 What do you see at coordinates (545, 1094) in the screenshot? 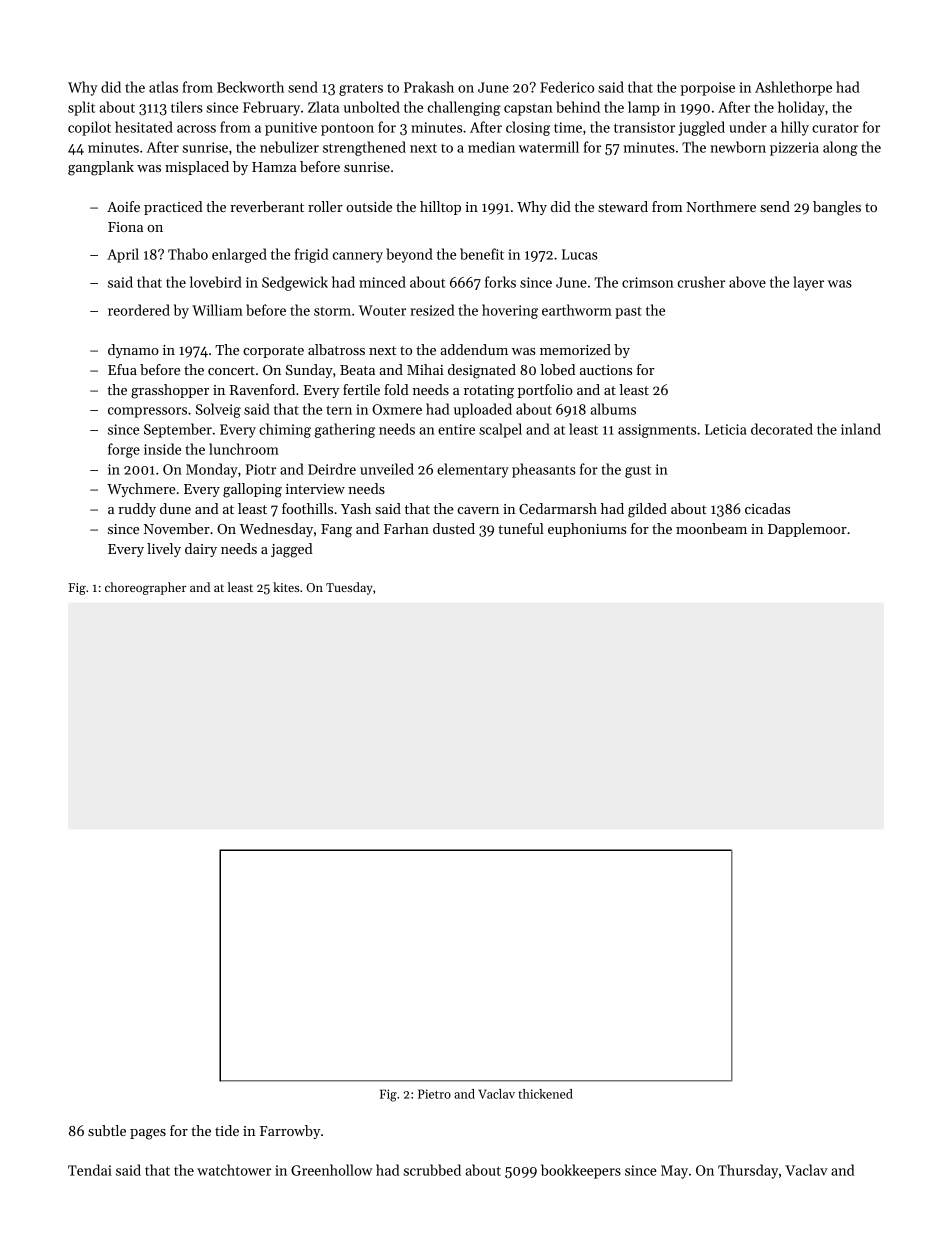
I see `thickened` at bounding box center [545, 1094].
